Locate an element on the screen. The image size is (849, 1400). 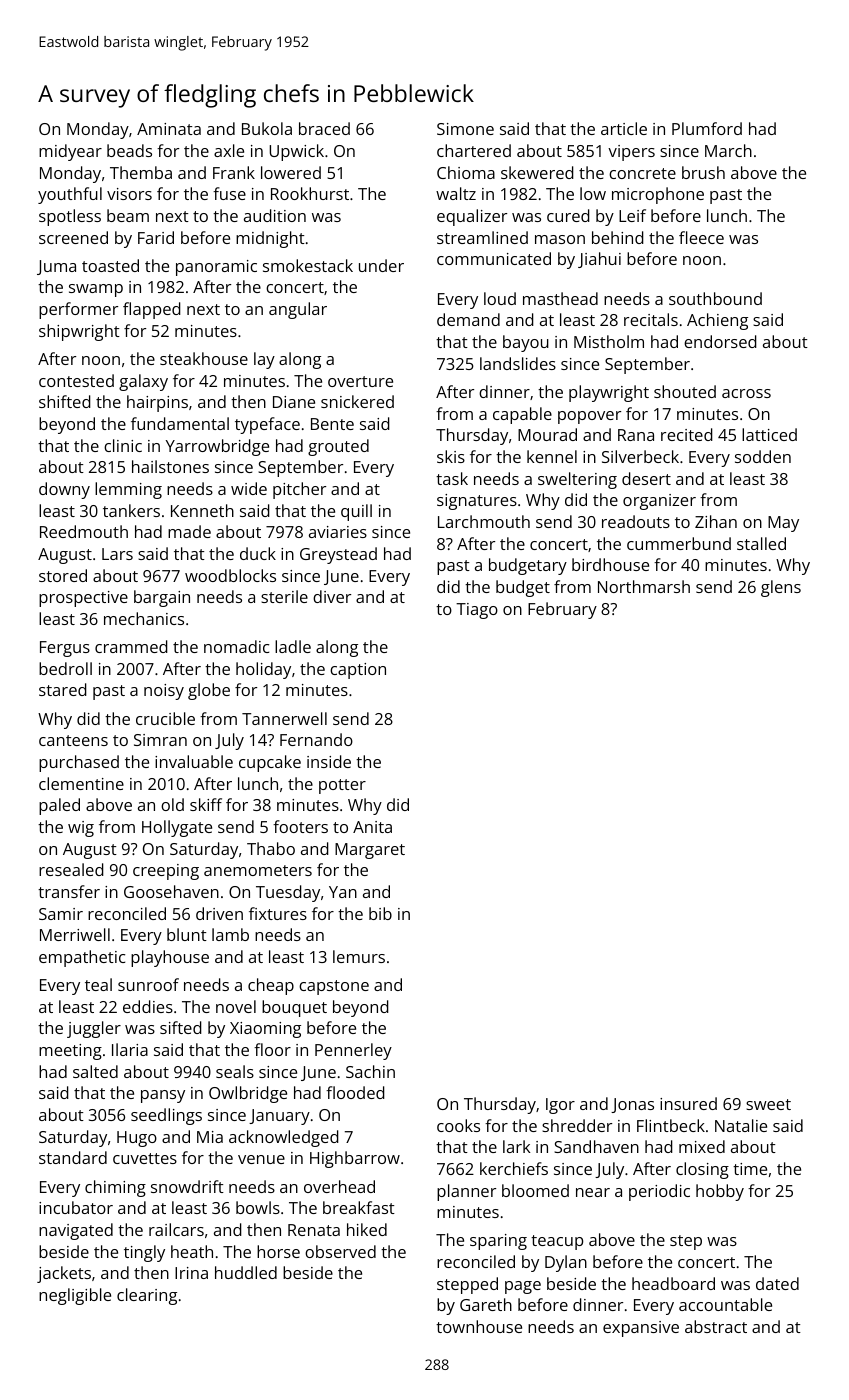
capable is located at coordinates (522, 415).
